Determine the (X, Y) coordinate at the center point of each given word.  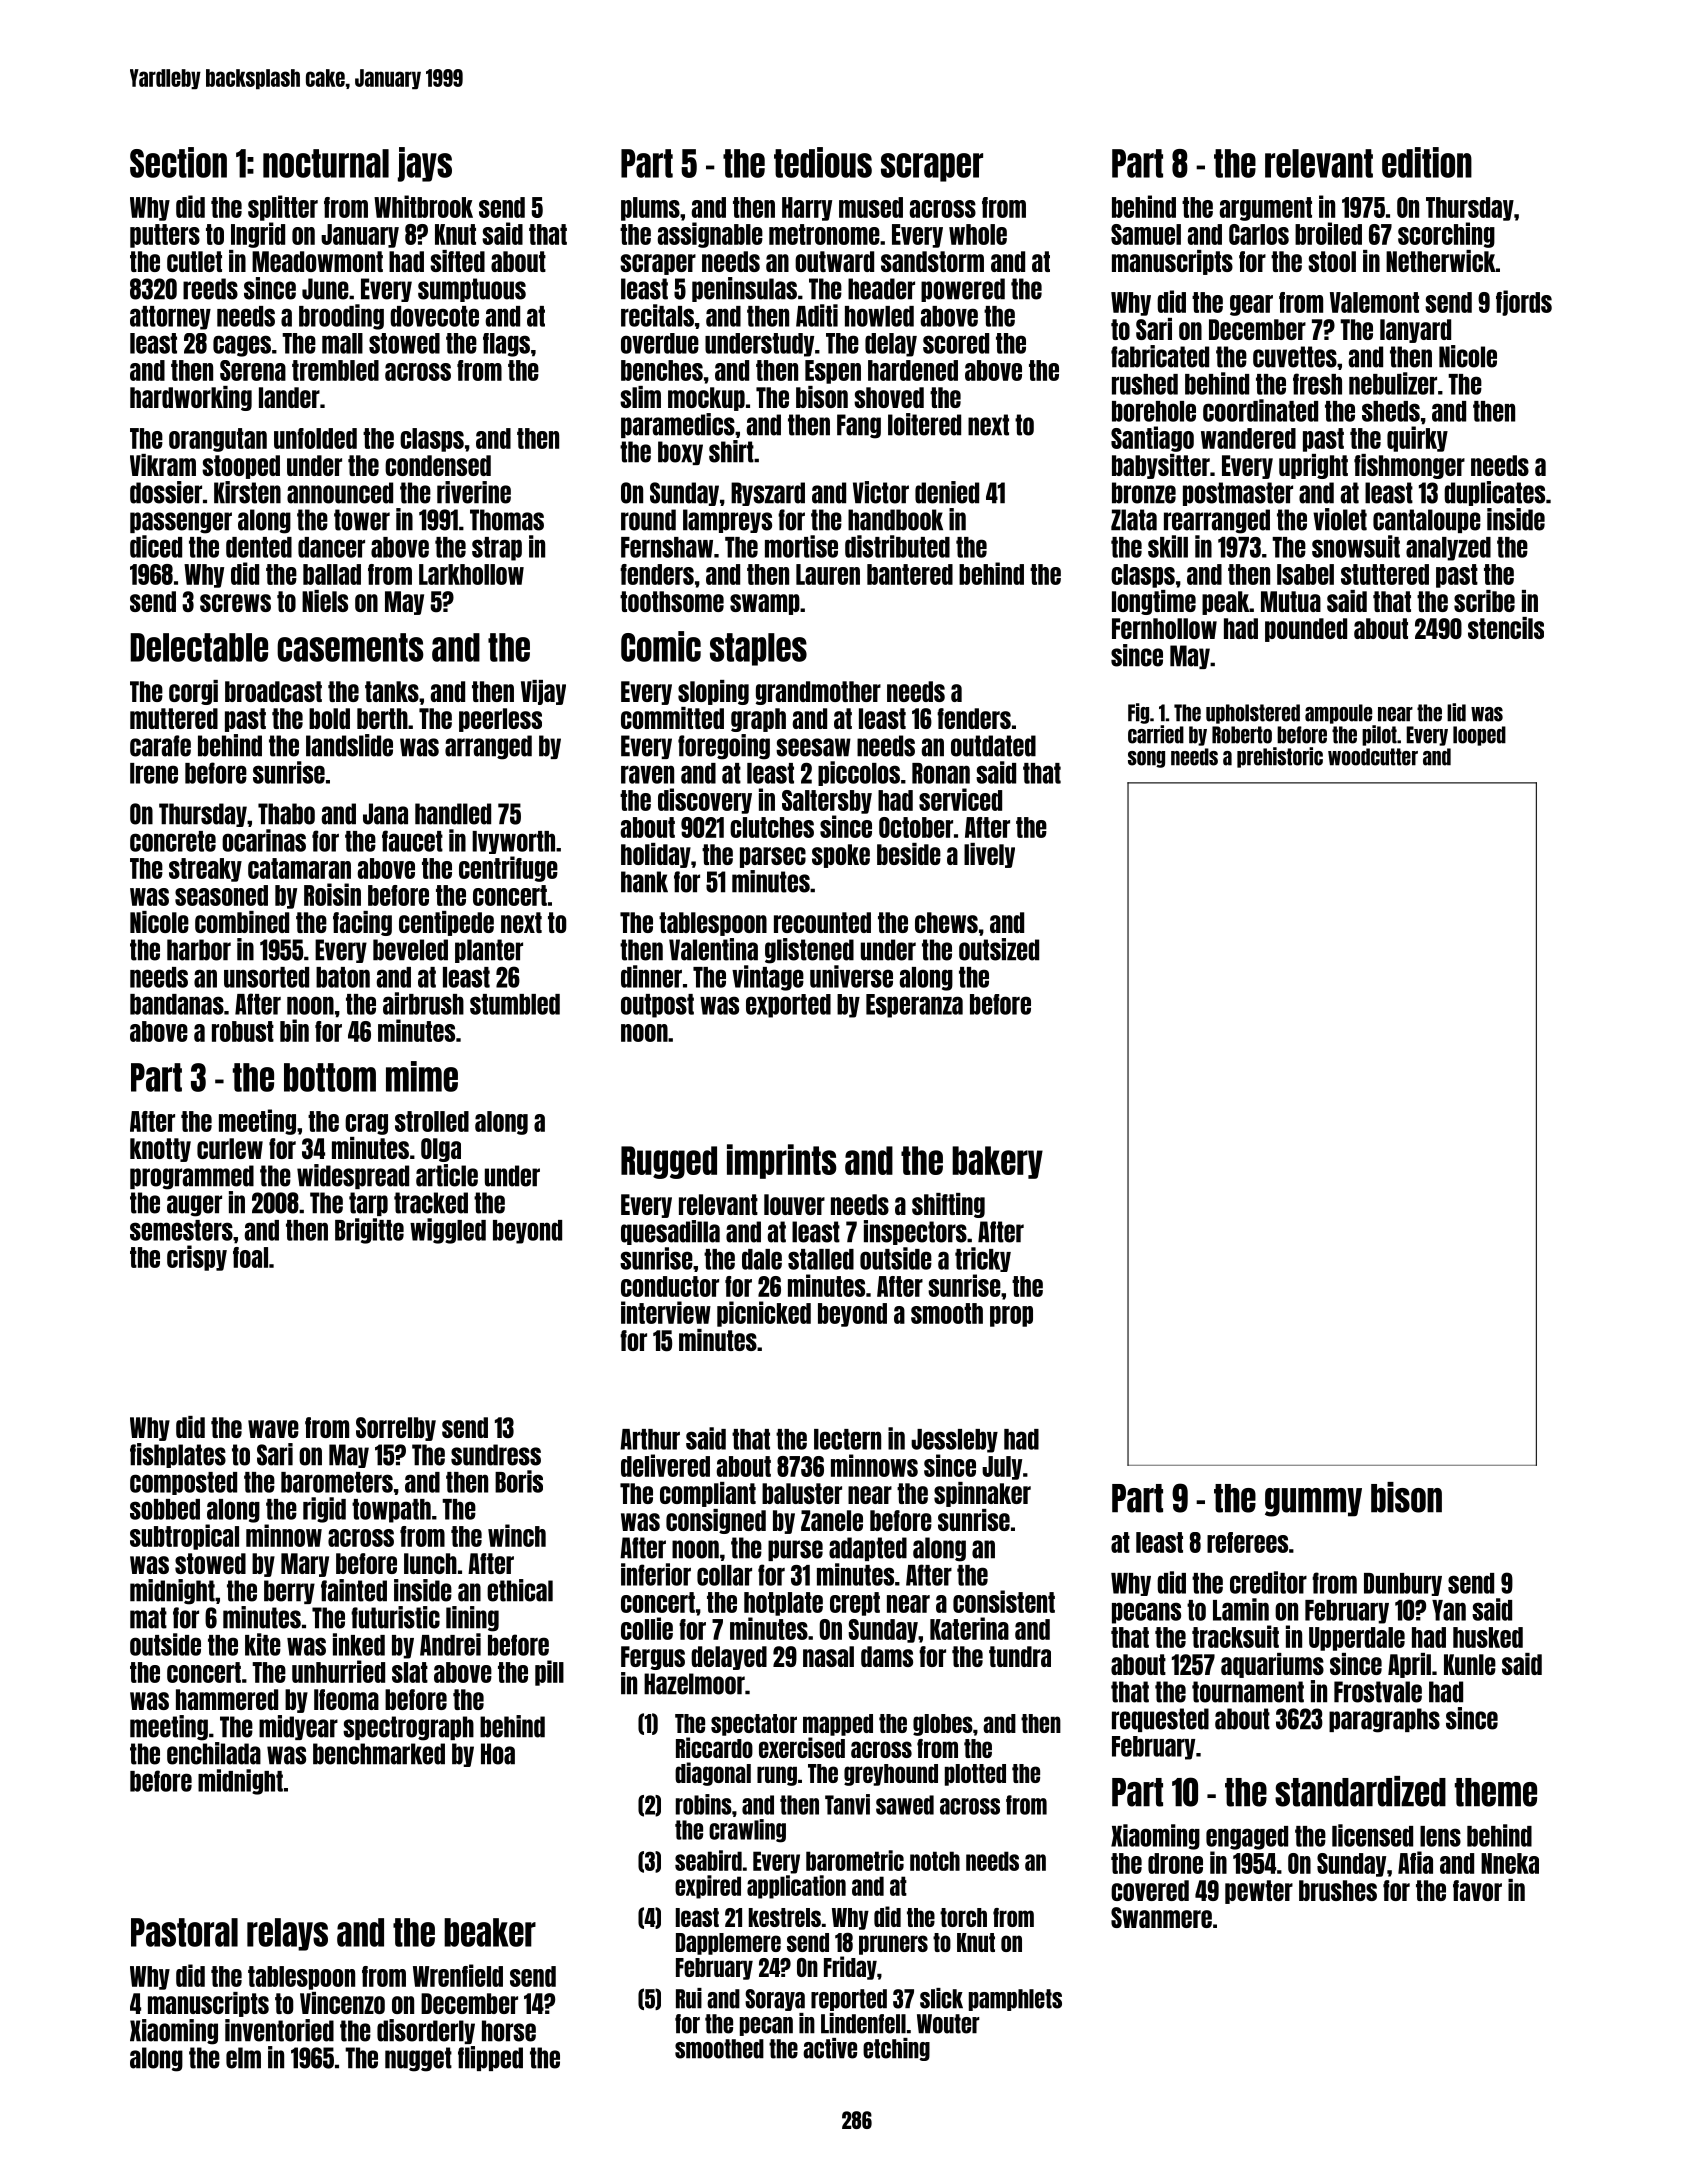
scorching (1446, 235)
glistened (809, 951)
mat (148, 1618)
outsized (999, 949)
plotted (975, 1775)
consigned (716, 1521)
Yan (1449, 1610)
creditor (1268, 1582)
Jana (385, 814)
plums (650, 209)
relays (287, 1934)
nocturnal (326, 163)
